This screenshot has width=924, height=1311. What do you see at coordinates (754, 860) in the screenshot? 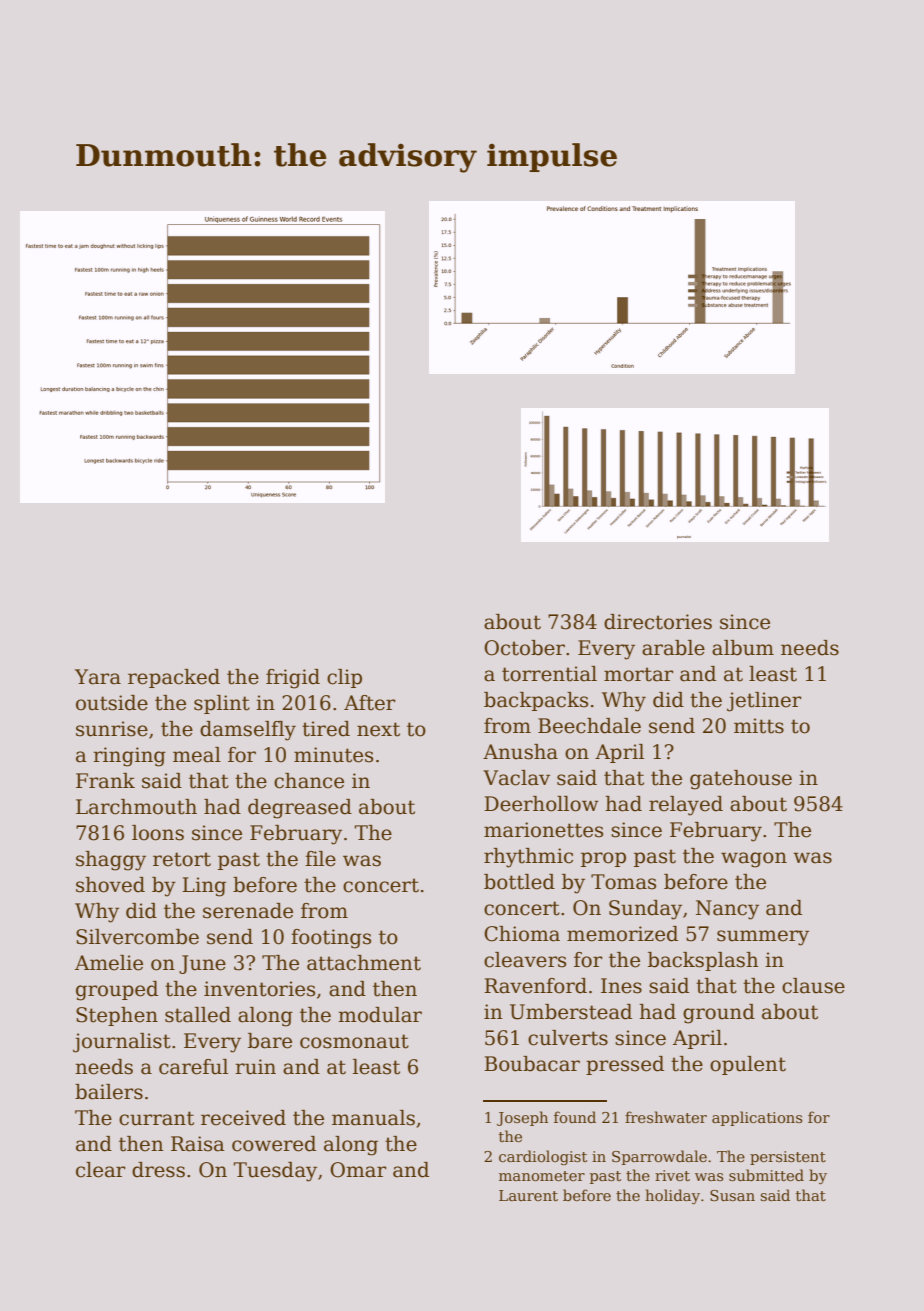
I see `wagon` at bounding box center [754, 860].
